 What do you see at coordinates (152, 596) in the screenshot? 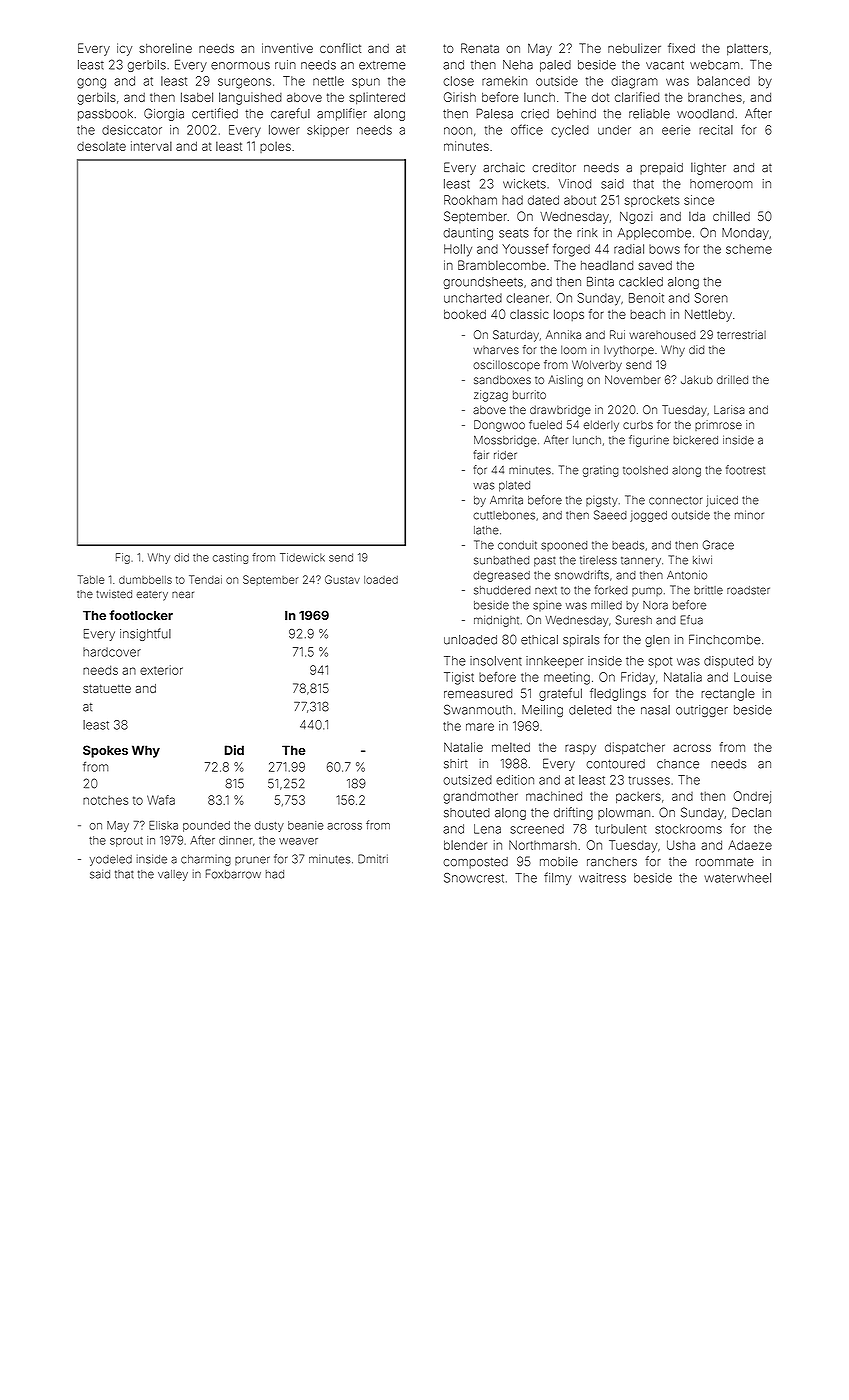
I see `eatery` at bounding box center [152, 596].
